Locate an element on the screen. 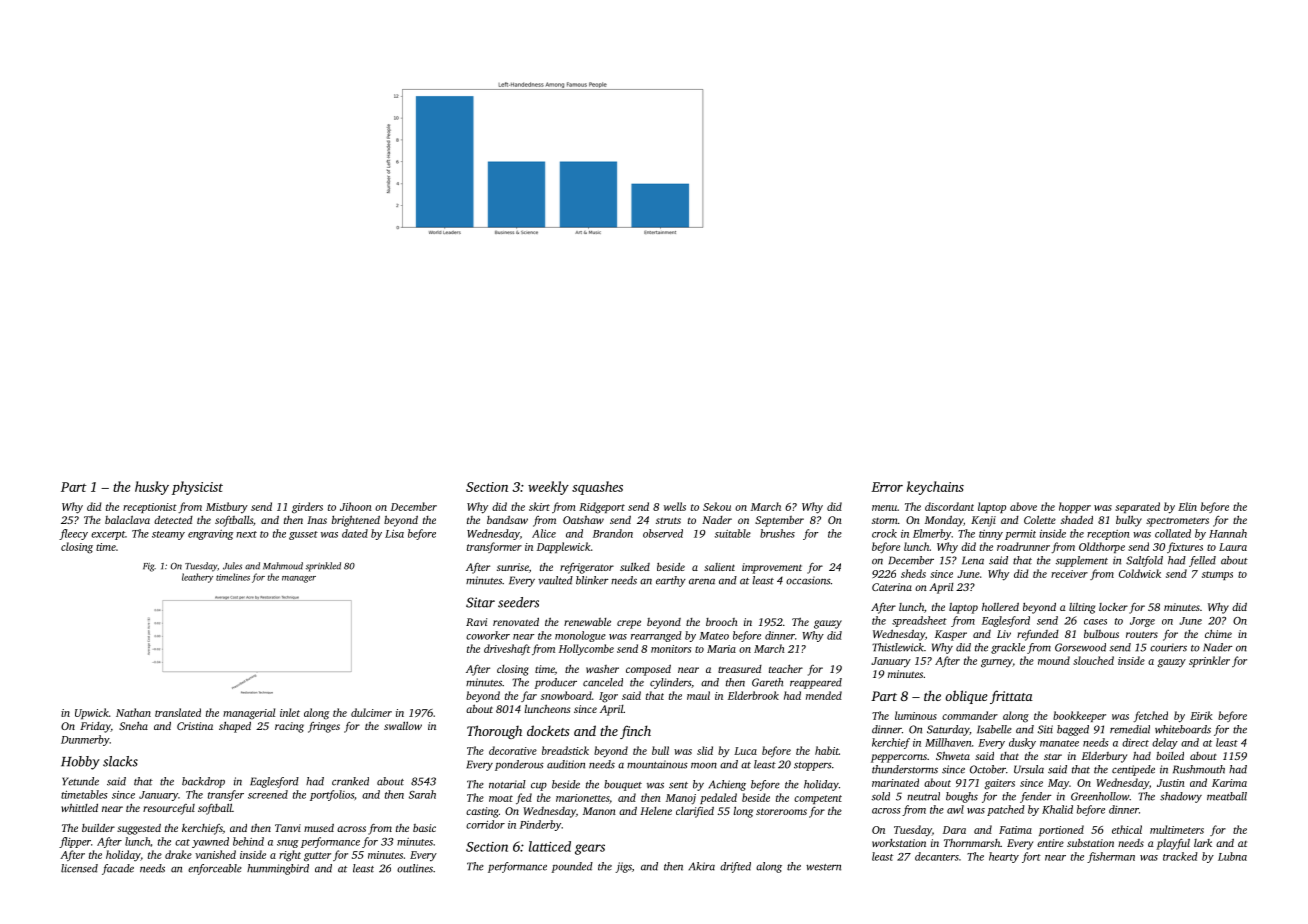  earthy is located at coordinates (671, 581).
